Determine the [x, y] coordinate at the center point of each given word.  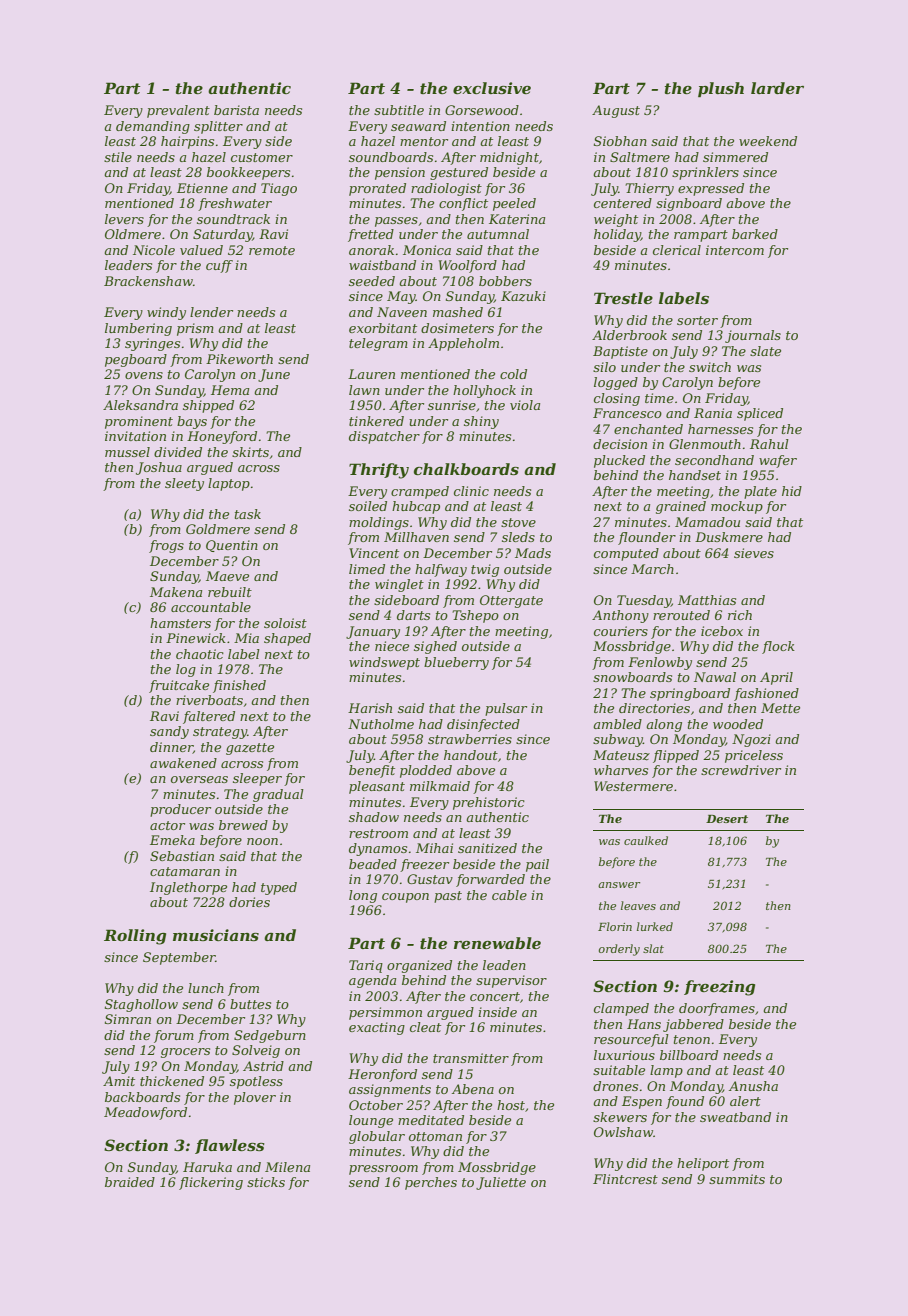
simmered [735, 157]
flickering [211, 1183]
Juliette [501, 1183]
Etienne [202, 188]
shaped [287, 639]
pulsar [506, 709]
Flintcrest [625, 1179]
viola [525, 405]
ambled [617, 724]
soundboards [391, 157]
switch [710, 367]
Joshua [159, 468]
